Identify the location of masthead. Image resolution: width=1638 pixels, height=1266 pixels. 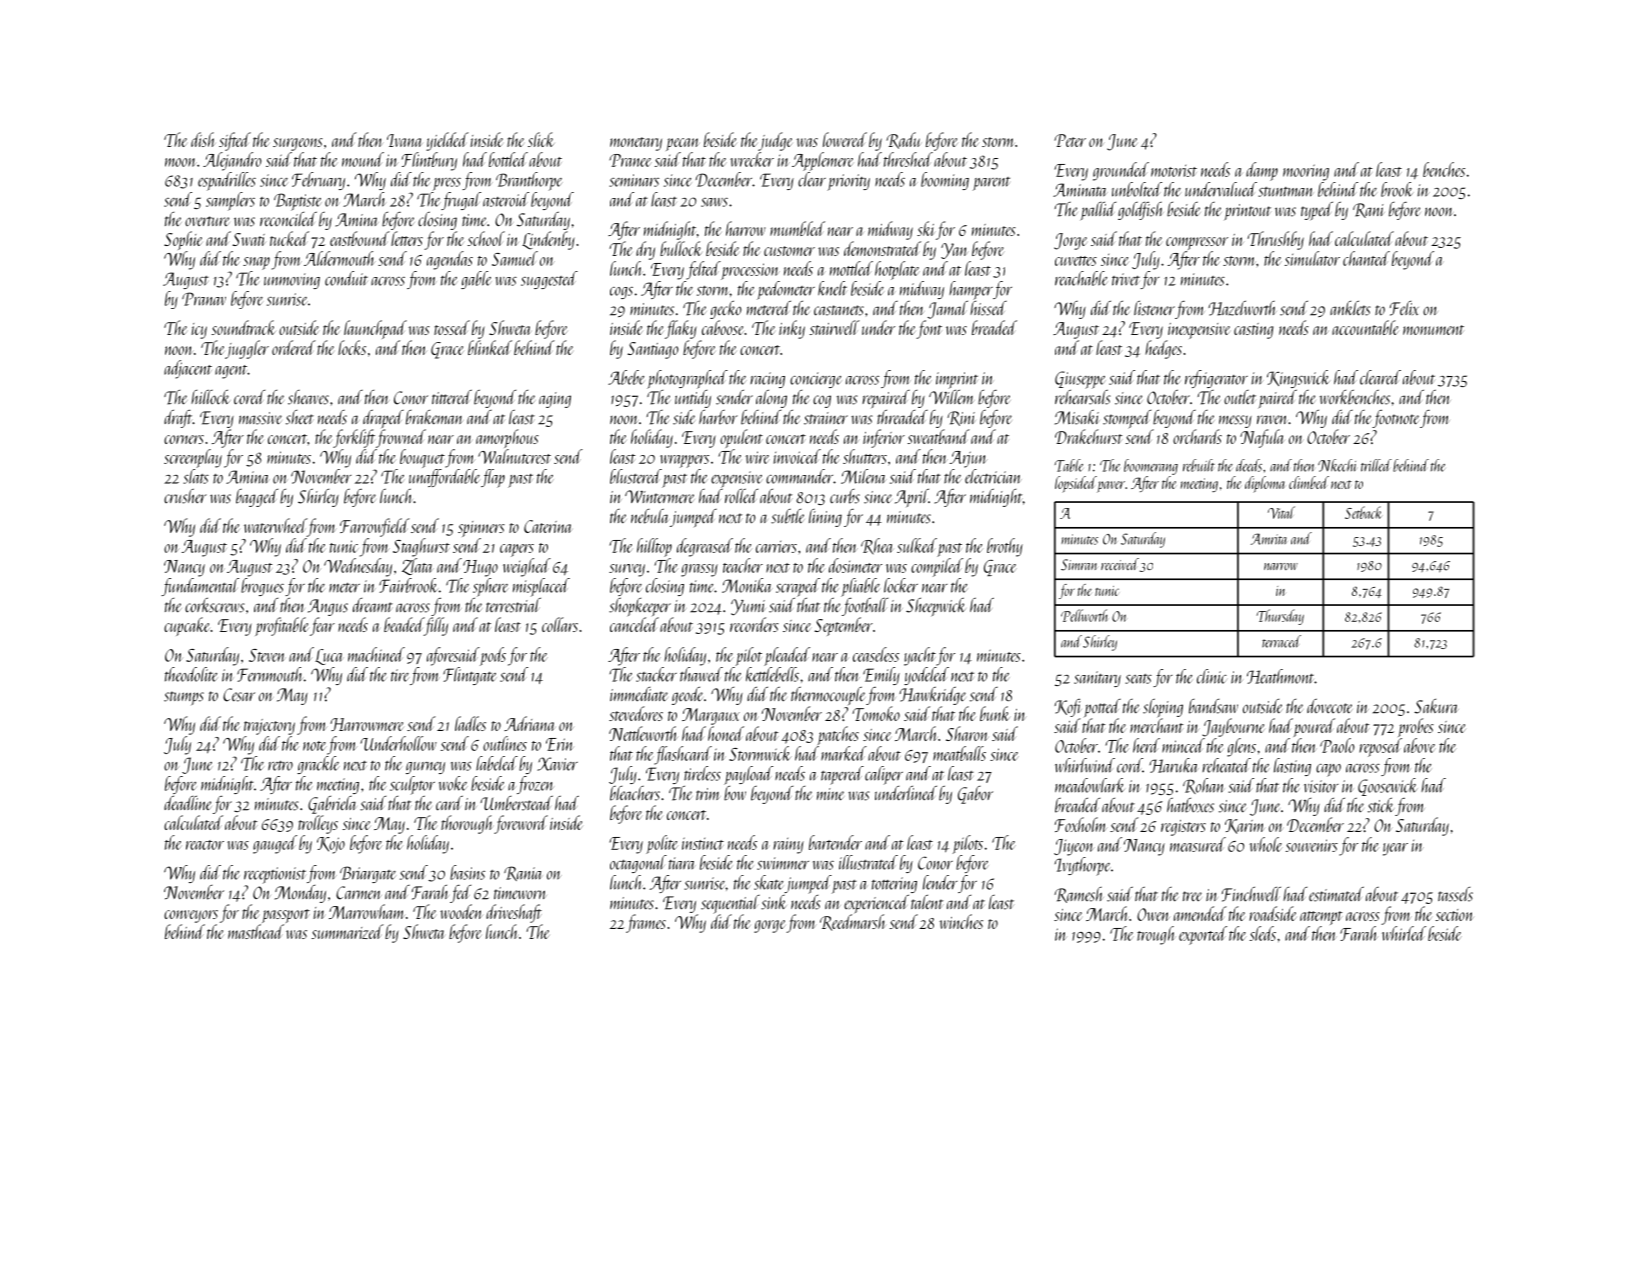
(256, 931).
